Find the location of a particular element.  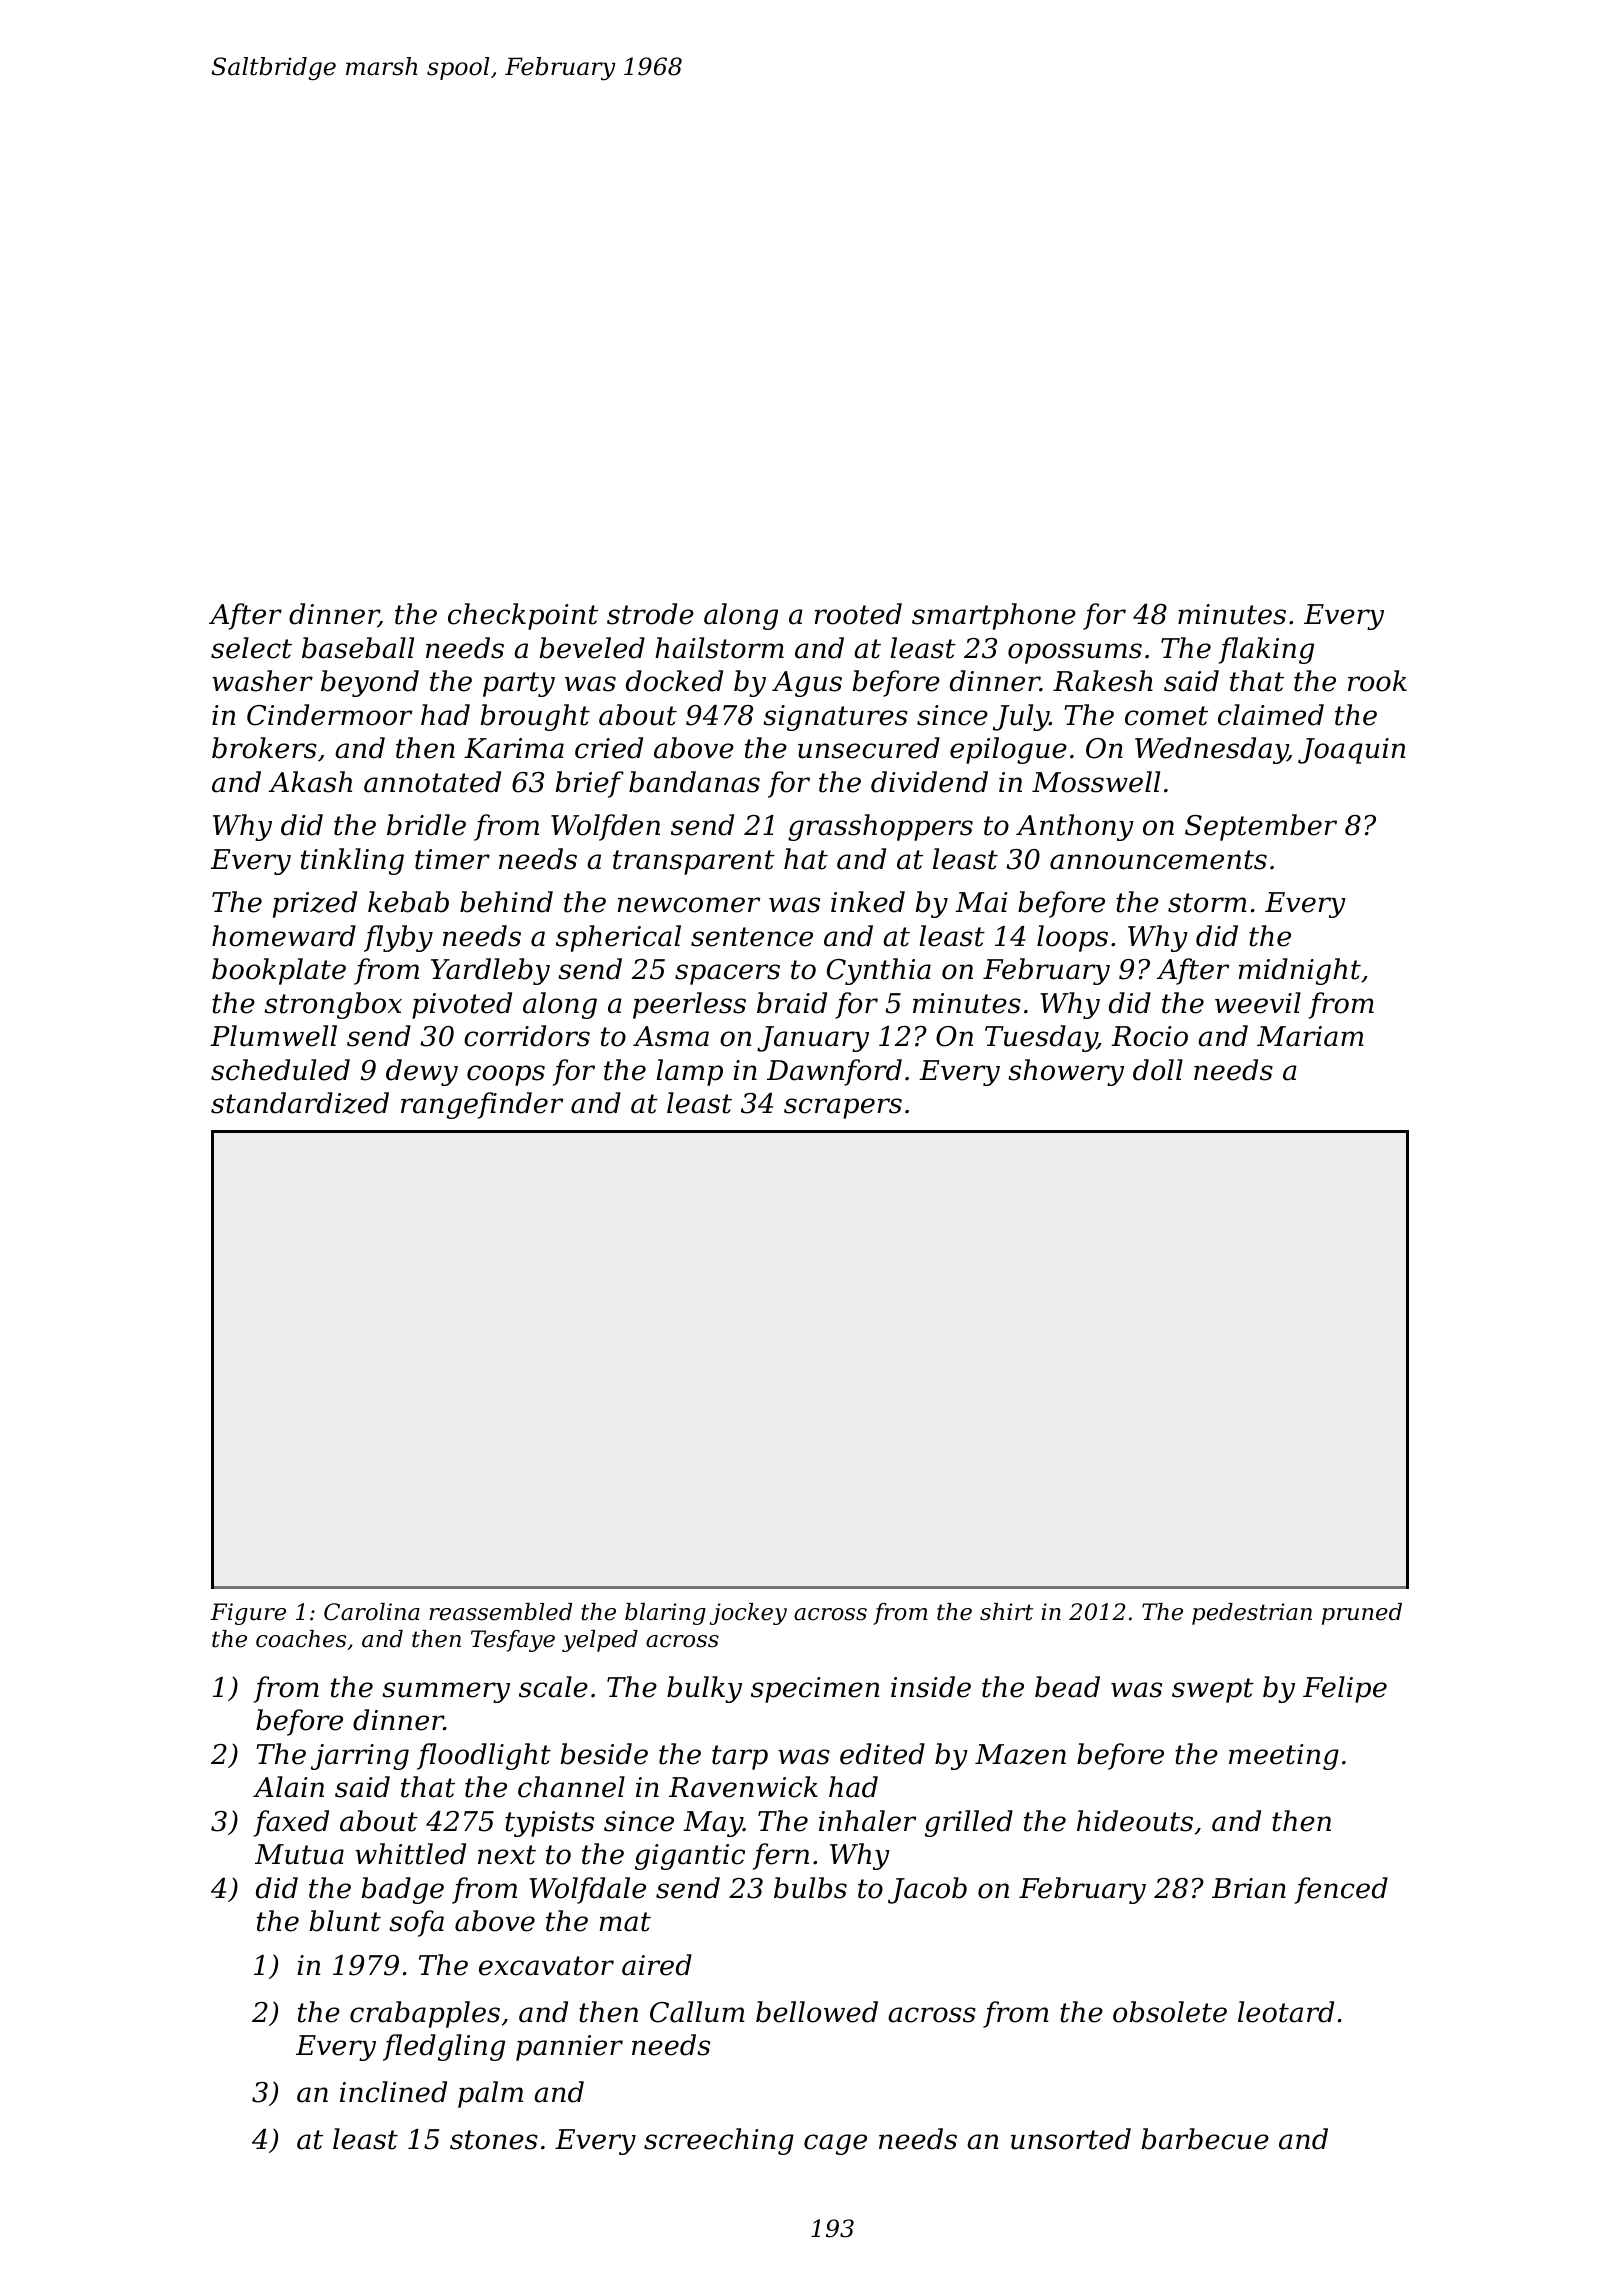

July is located at coordinates (1021, 717).
